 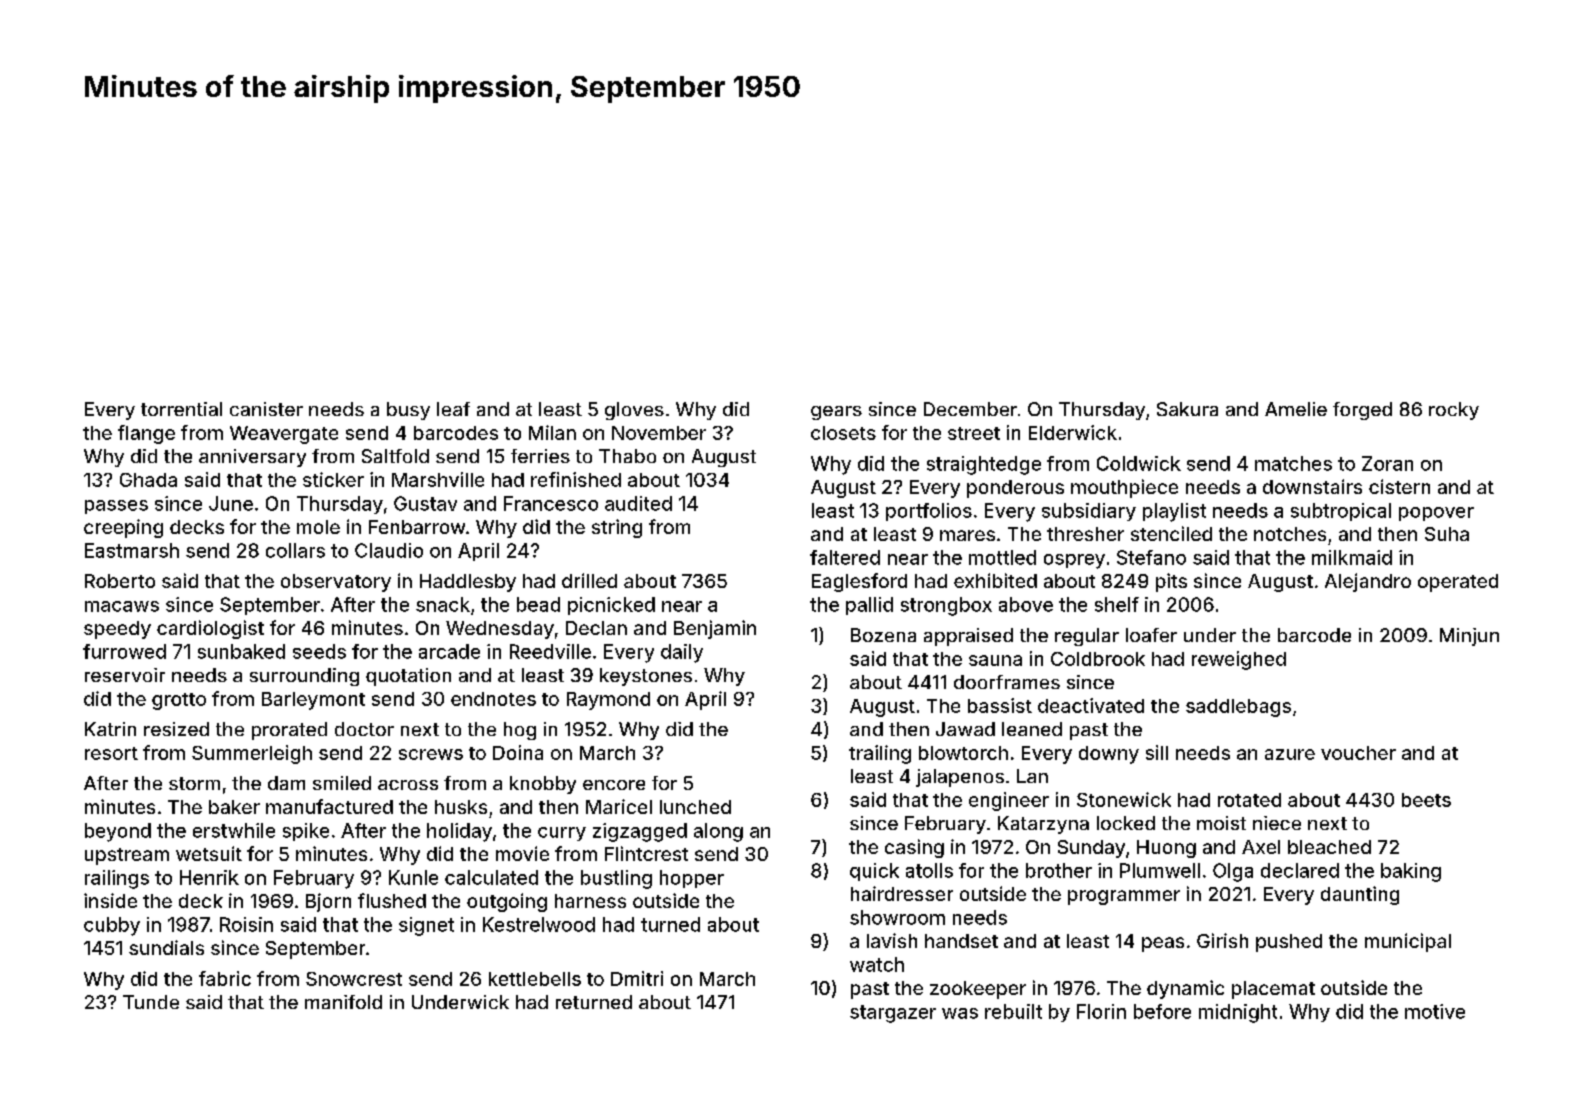 What do you see at coordinates (970, 409) in the document?
I see `December` at bounding box center [970, 409].
